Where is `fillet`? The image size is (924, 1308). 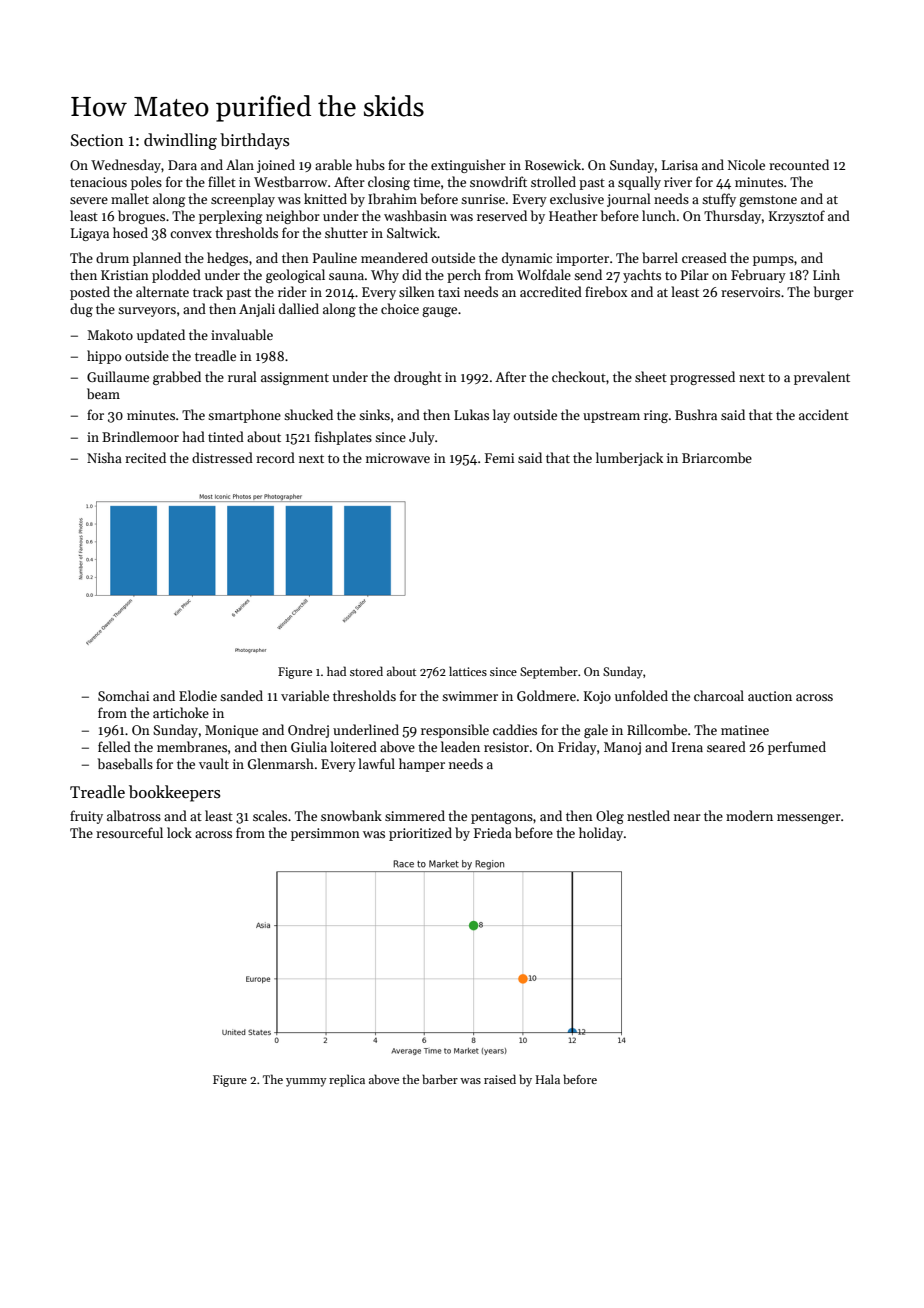
fillet is located at coordinates (222, 181).
